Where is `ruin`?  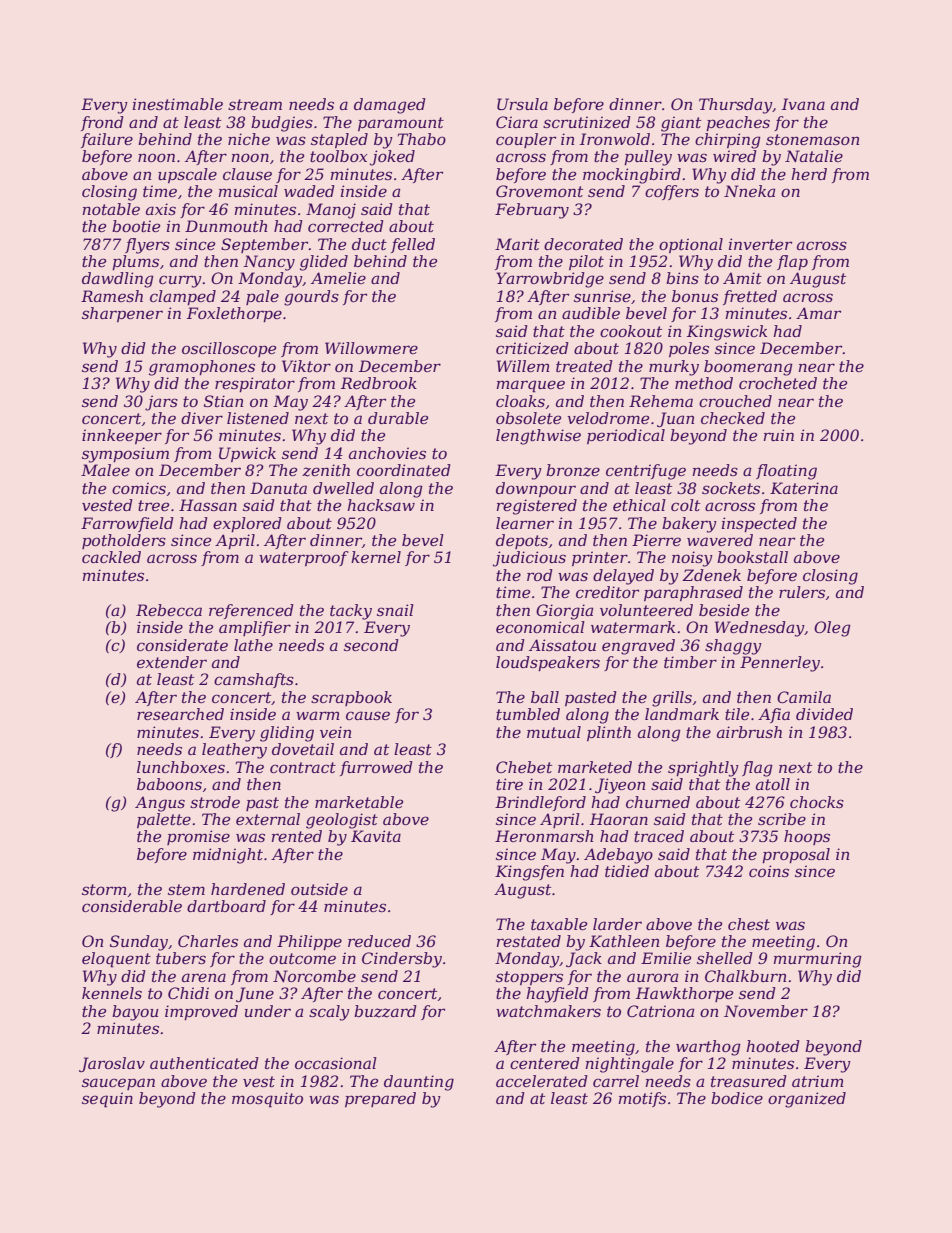
ruin is located at coordinates (779, 435).
